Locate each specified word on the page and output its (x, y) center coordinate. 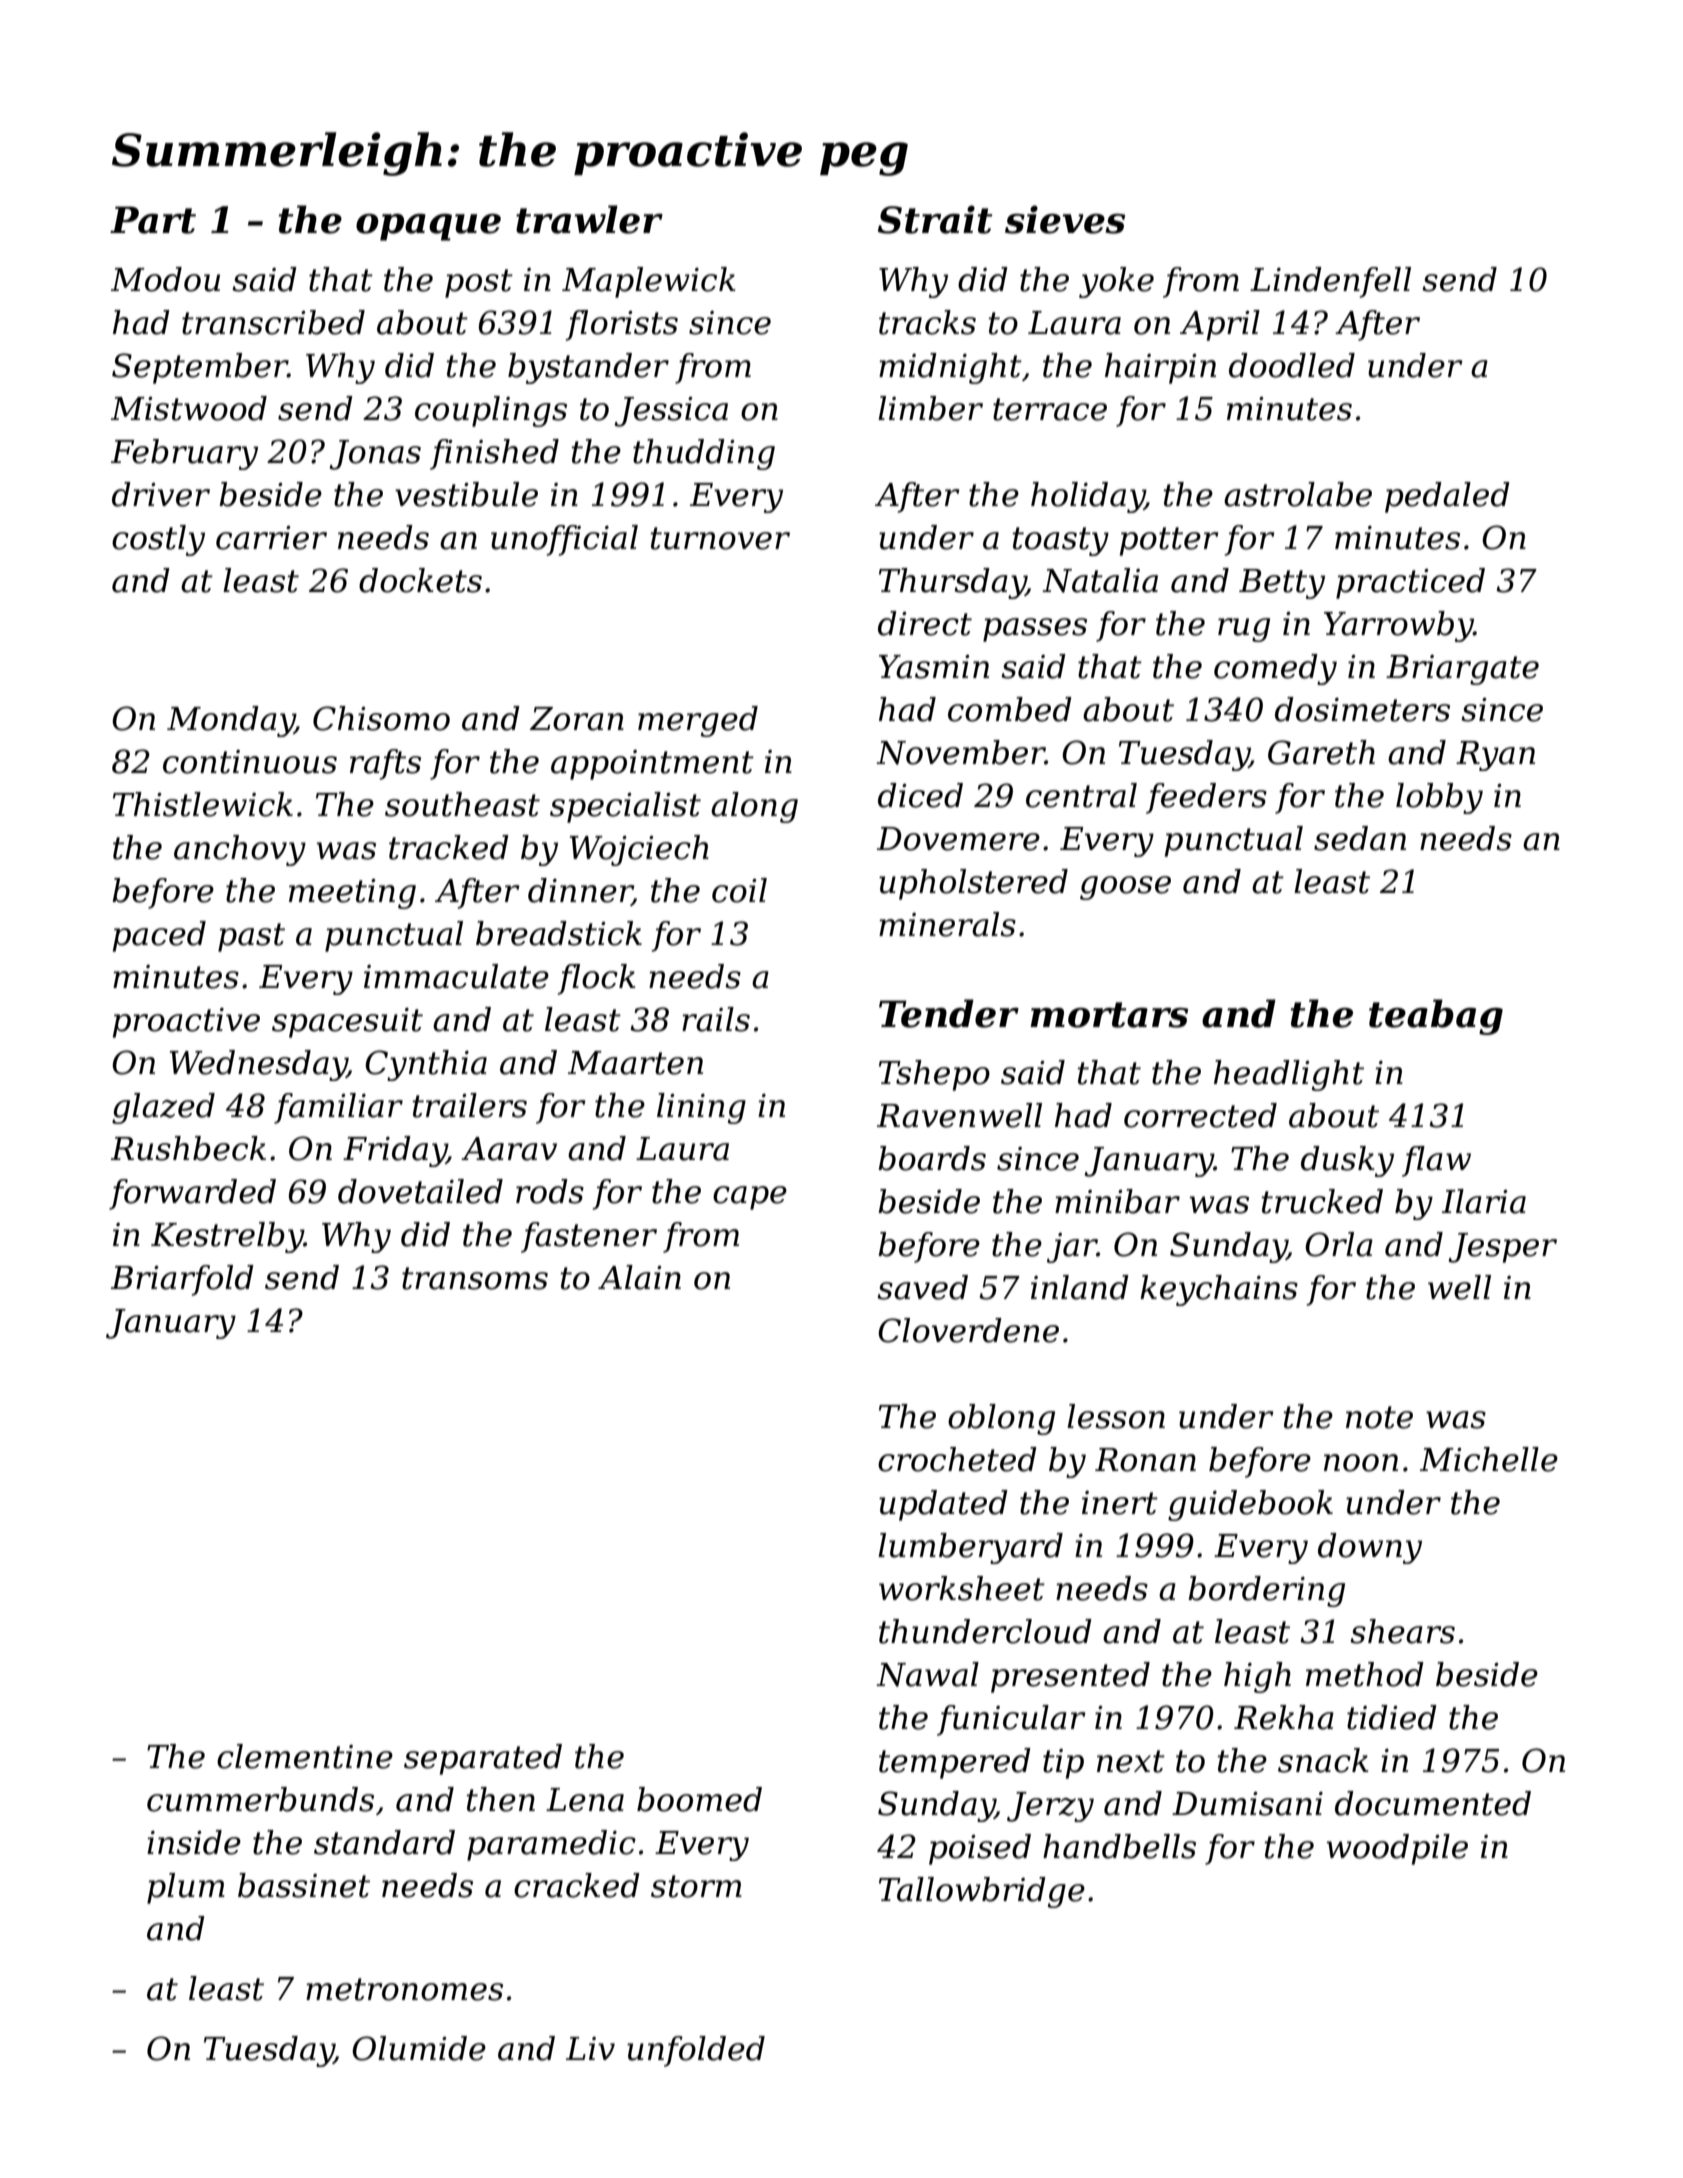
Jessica (671, 412)
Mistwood (189, 408)
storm (696, 1886)
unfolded (696, 2051)
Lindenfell (1330, 282)
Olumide (419, 2048)
